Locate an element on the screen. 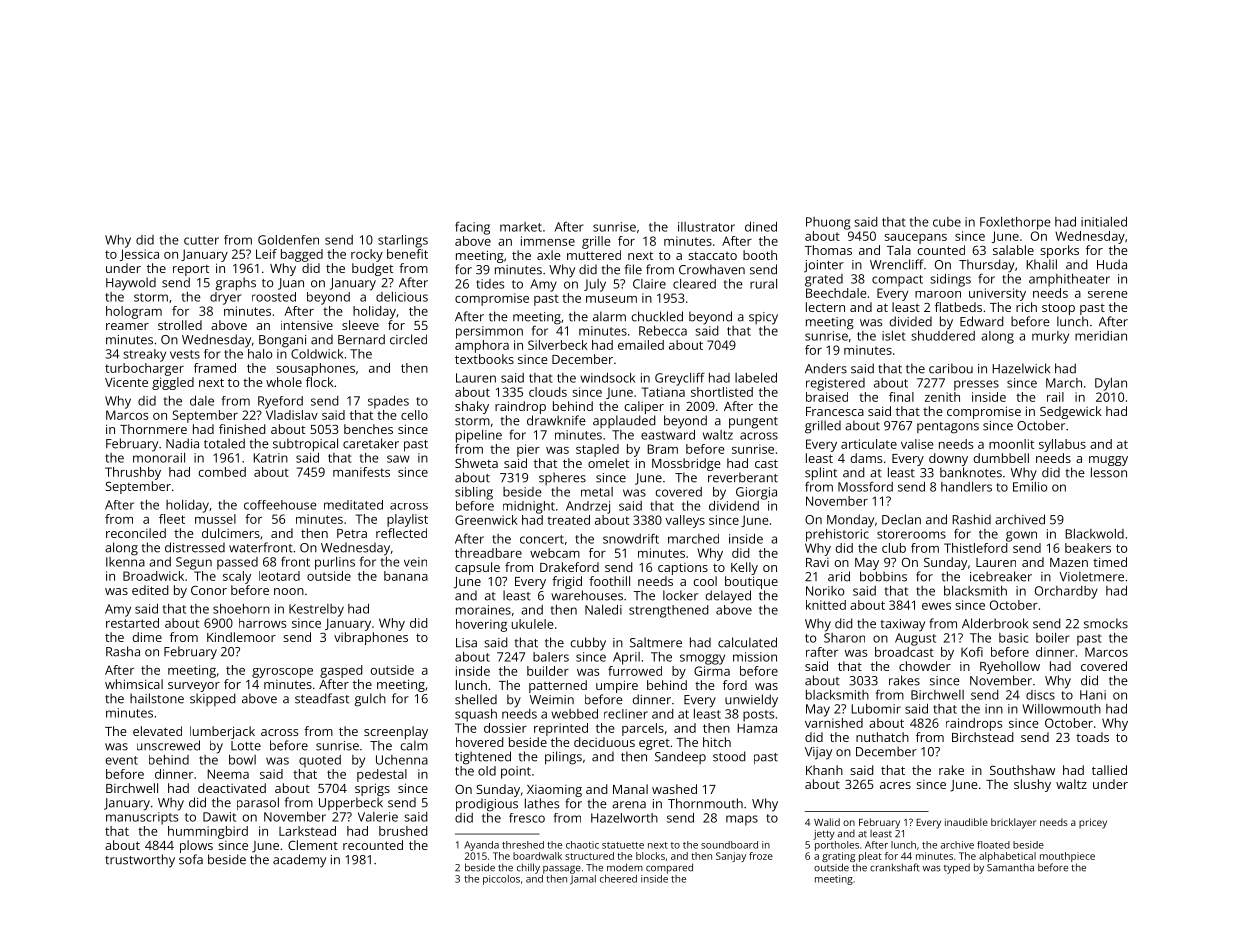 This screenshot has width=1233, height=952. Jessica is located at coordinates (139, 255).
